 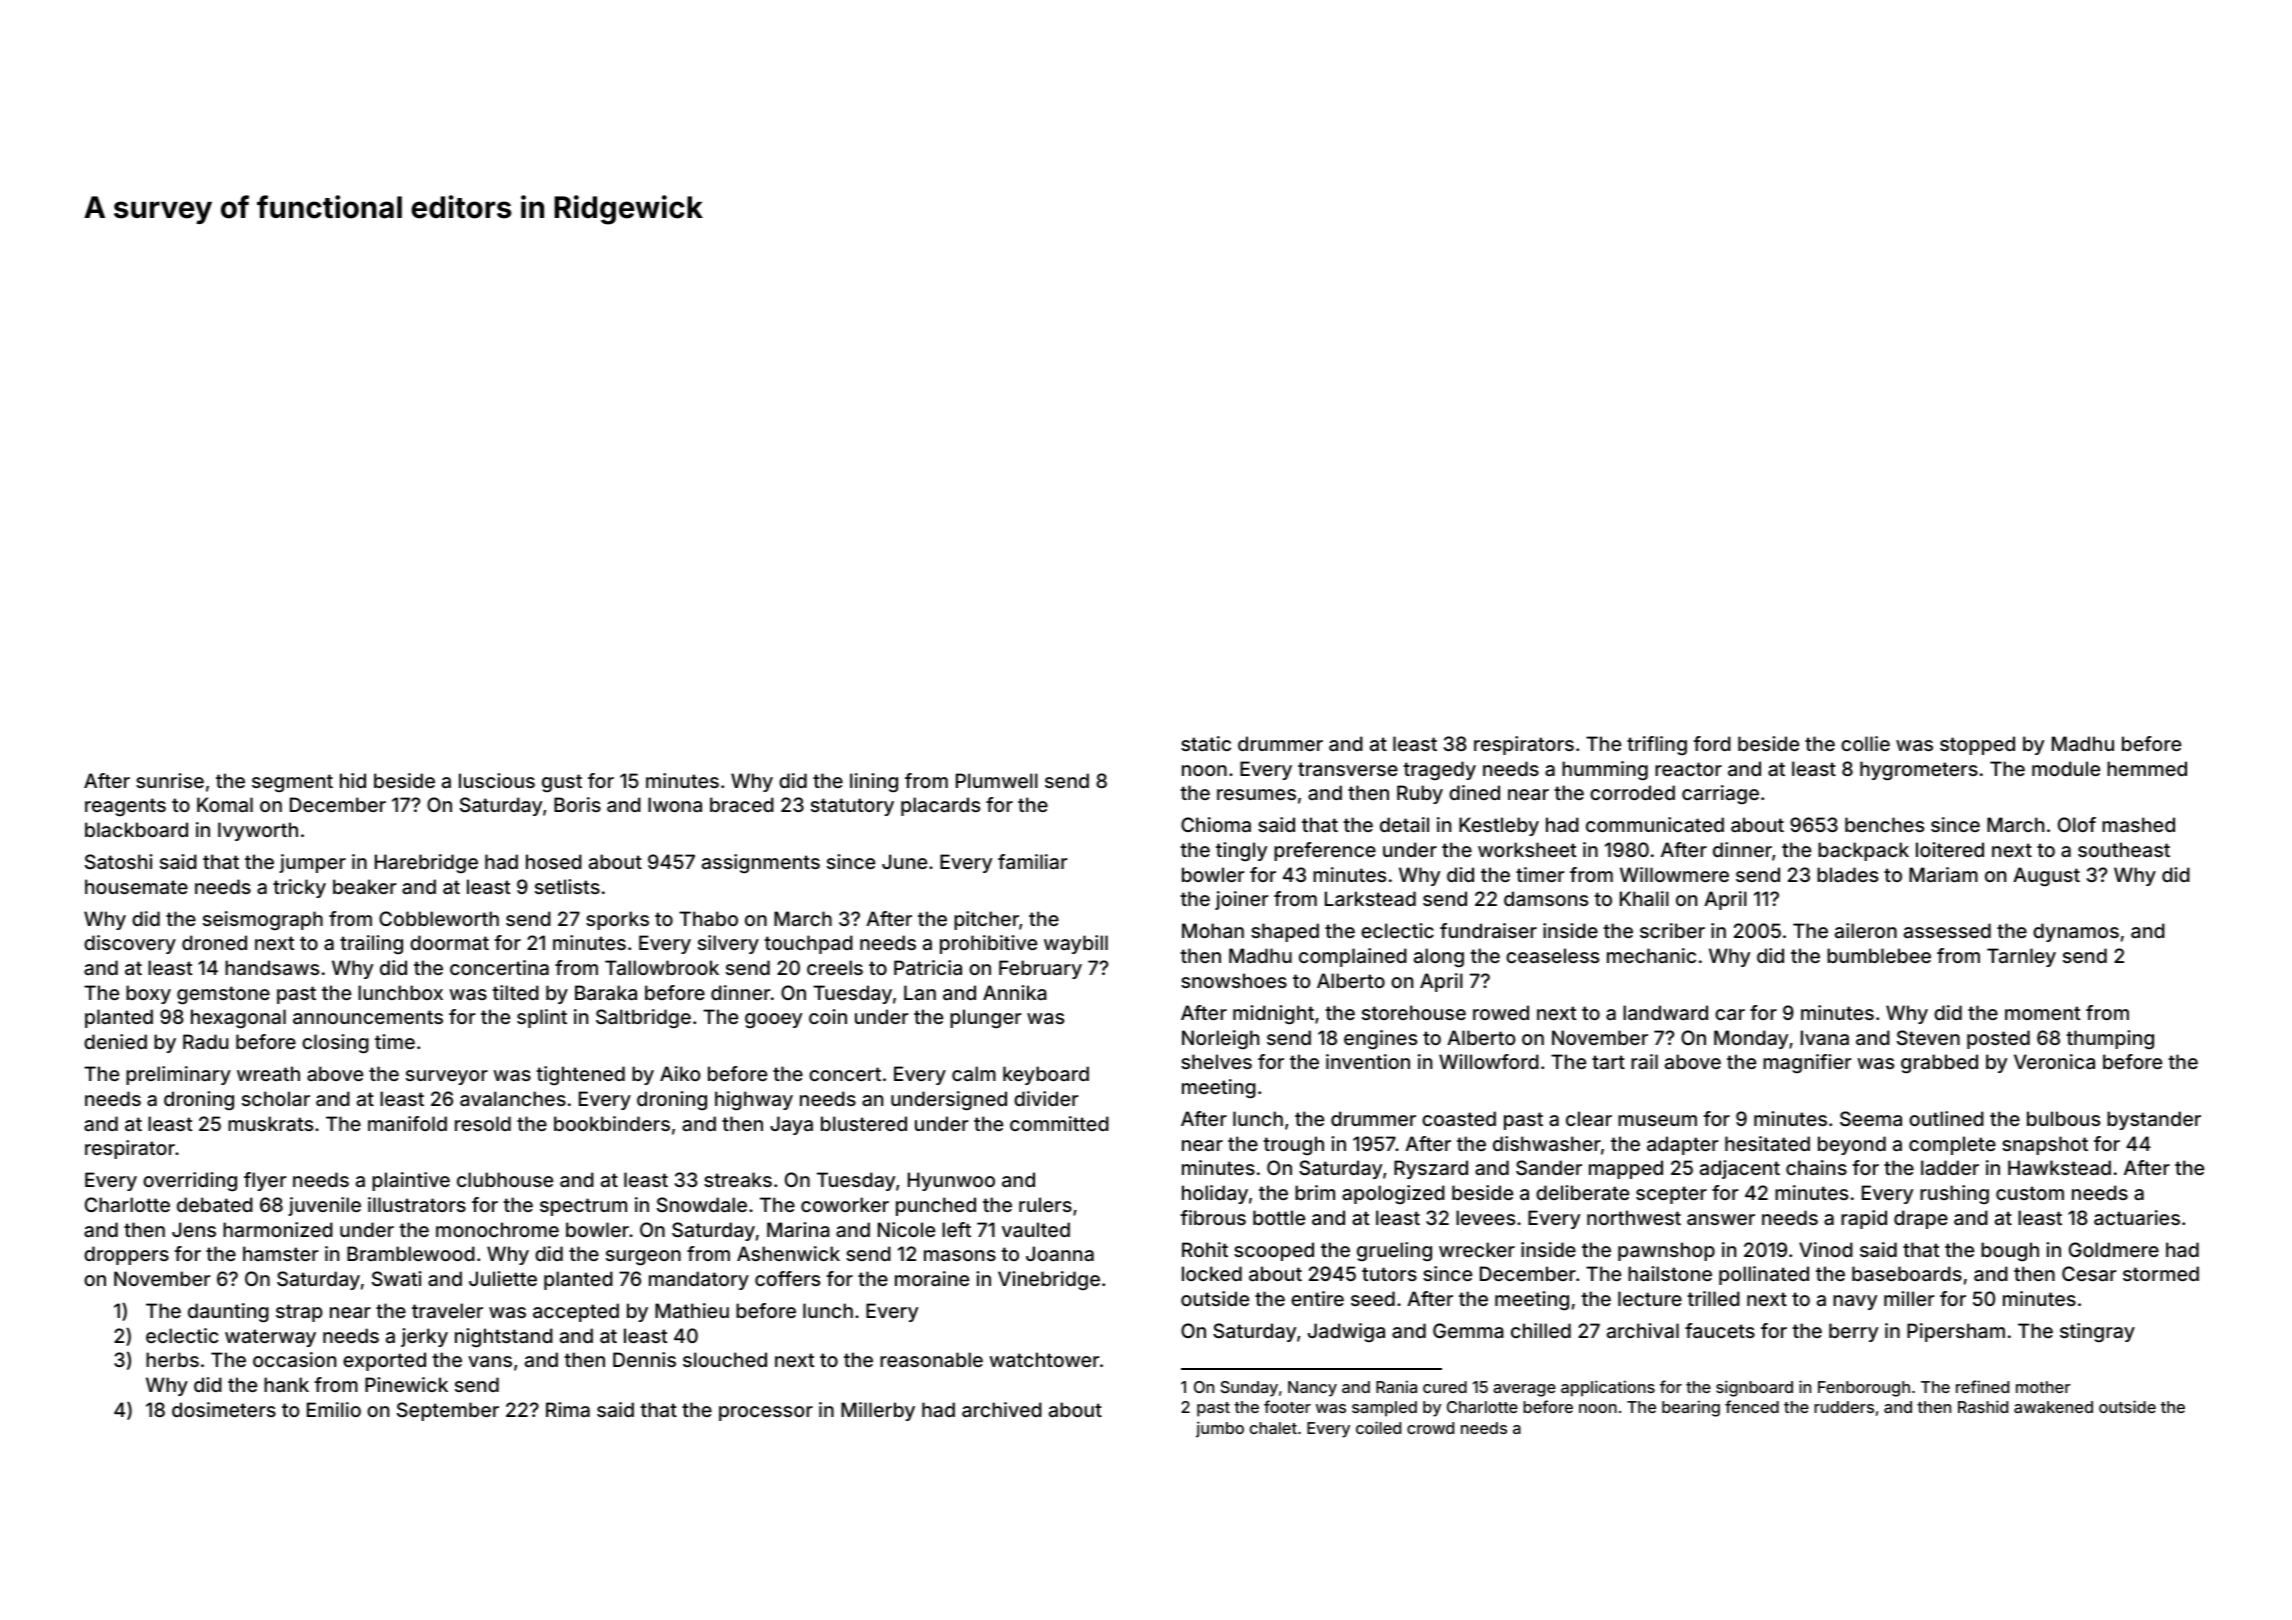 What do you see at coordinates (2053, 1407) in the document?
I see `awakened` at bounding box center [2053, 1407].
